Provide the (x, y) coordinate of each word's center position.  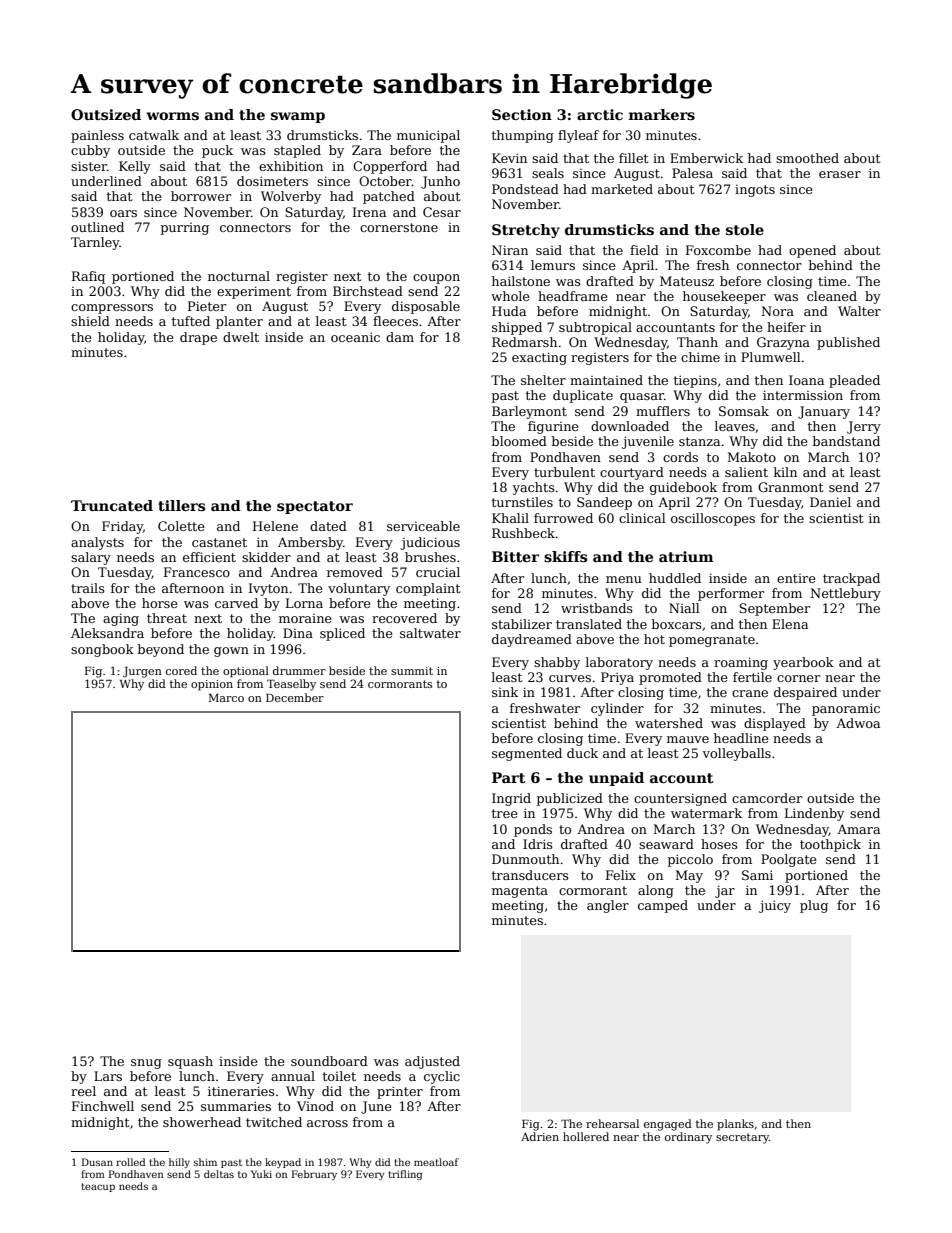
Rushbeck (523, 533)
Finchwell (103, 1106)
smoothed (807, 158)
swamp (298, 117)
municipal (428, 136)
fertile (752, 677)
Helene (275, 526)
